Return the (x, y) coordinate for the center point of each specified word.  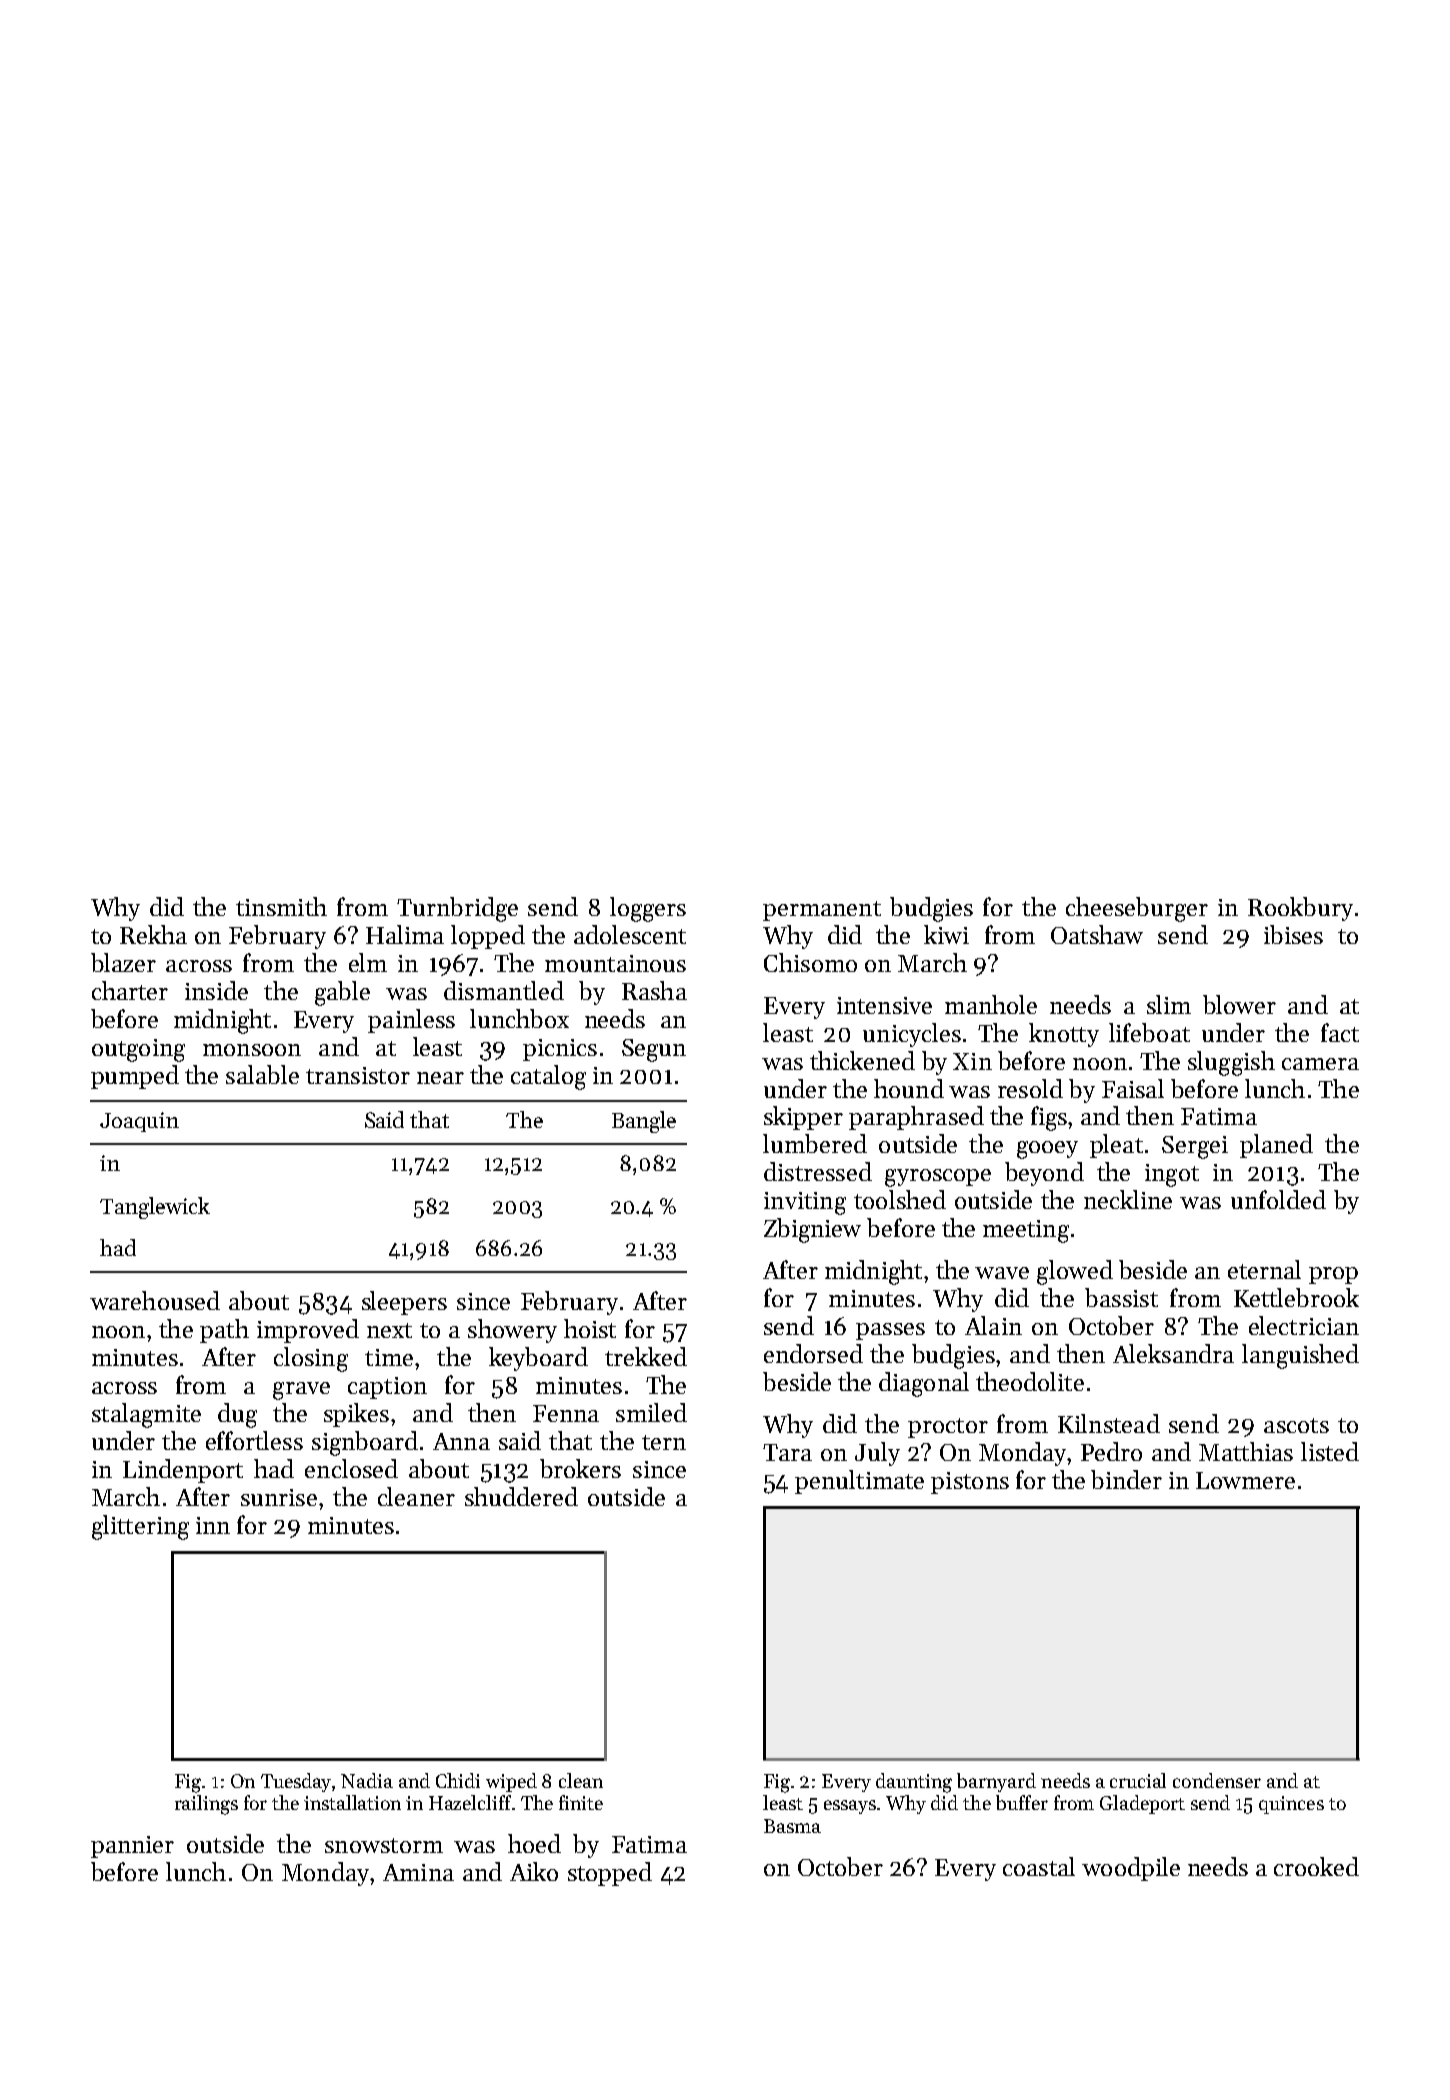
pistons (970, 1483)
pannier (132, 1847)
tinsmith (281, 906)
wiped (511, 1782)
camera (1320, 1064)
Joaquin (139, 1122)
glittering (140, 1527)
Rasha (654, 990)
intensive (884, 1005)
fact (1340, 1032)
